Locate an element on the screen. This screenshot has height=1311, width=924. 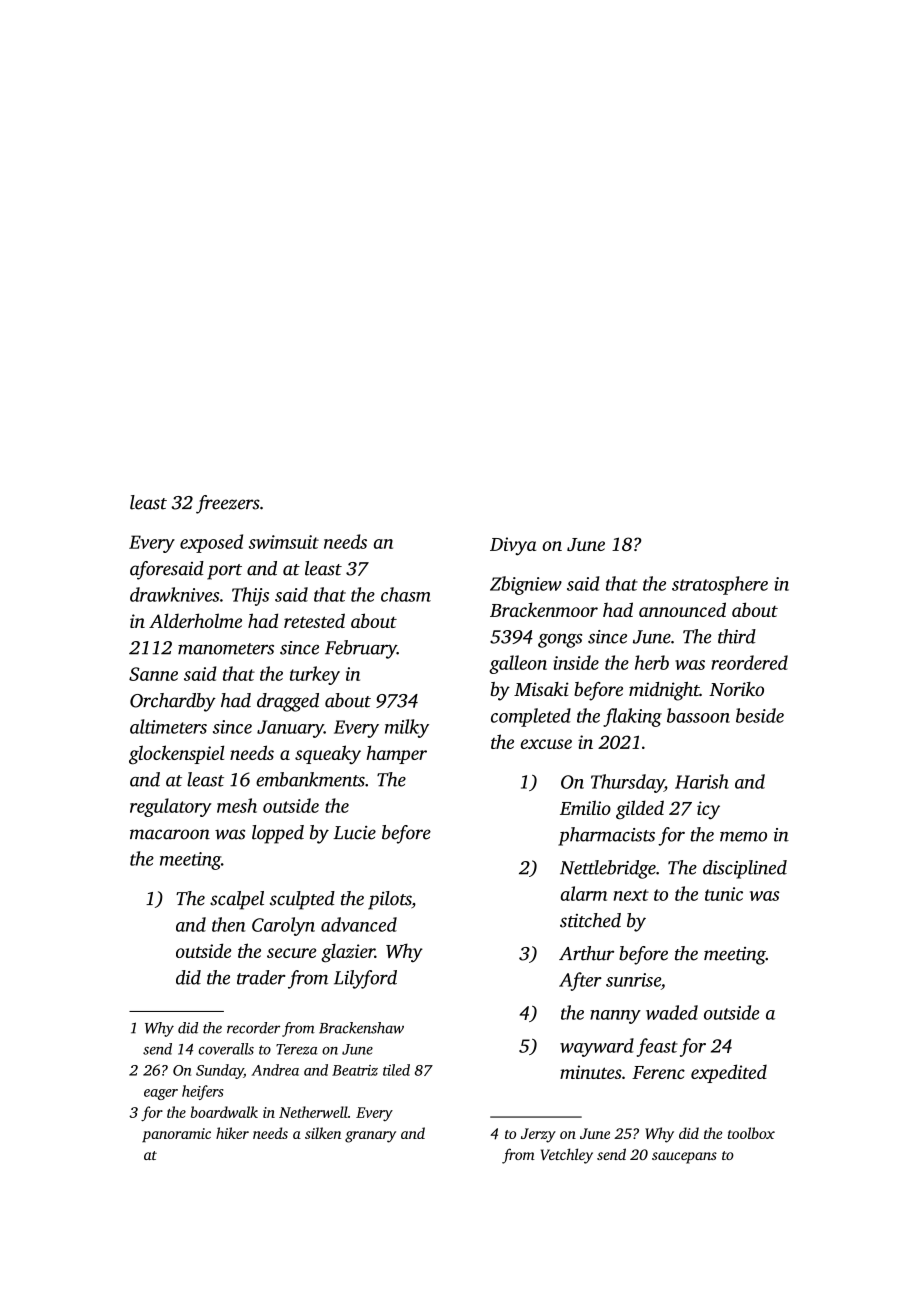
hamper is located at coordinates (396, 754).
